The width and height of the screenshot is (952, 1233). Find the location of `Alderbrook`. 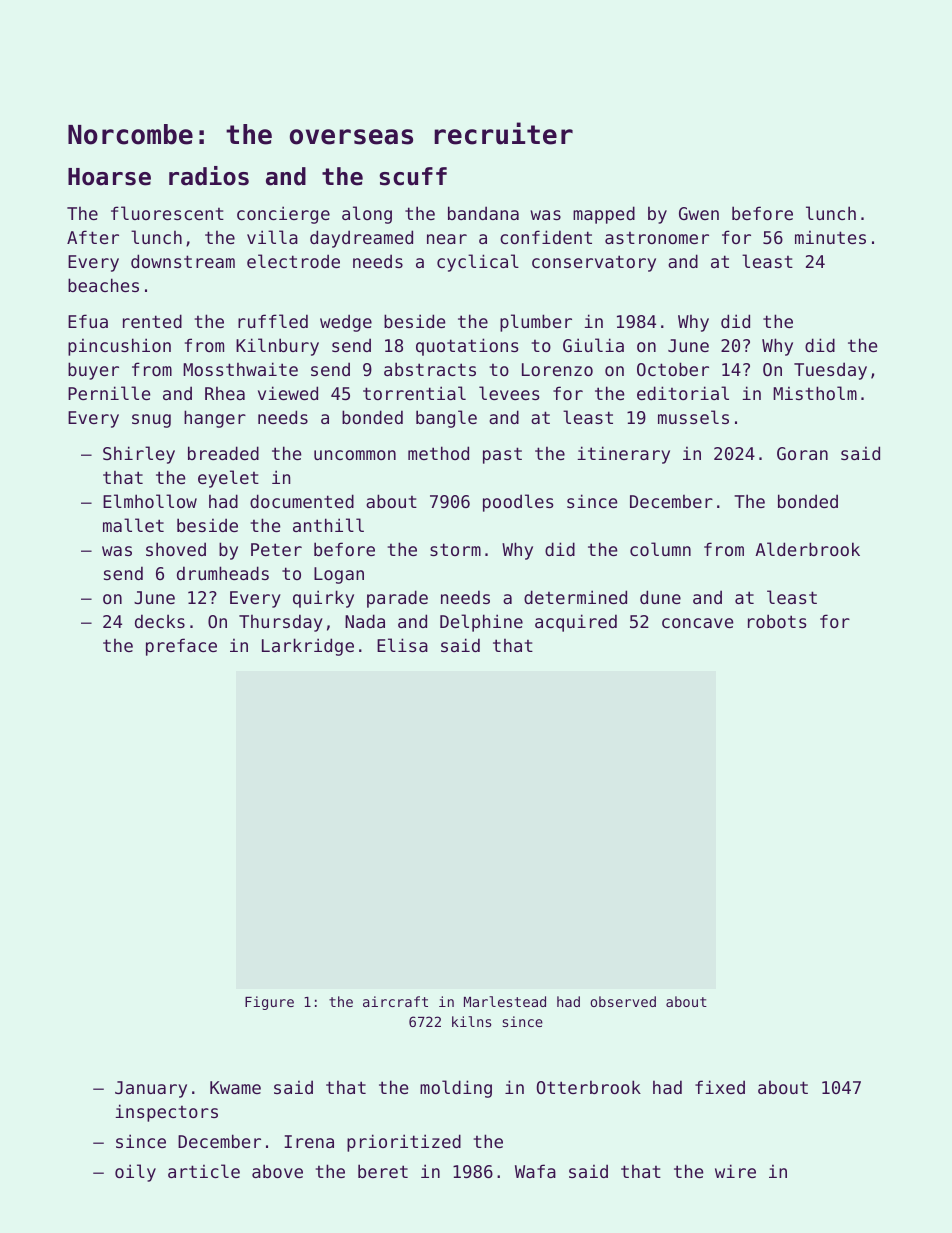

Alderbrook is located at coordinates (807, 549).
